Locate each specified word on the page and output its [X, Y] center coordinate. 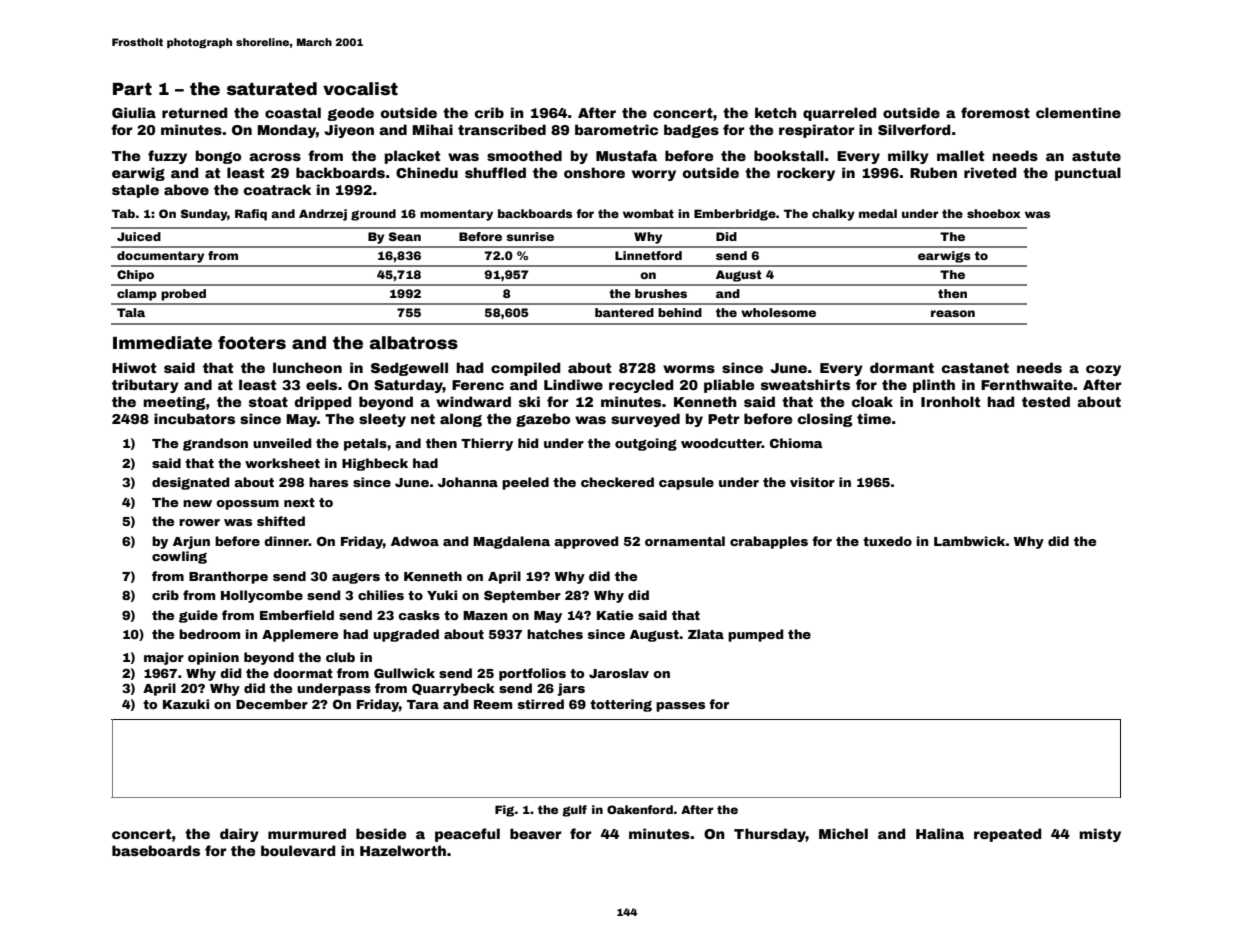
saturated [272, 89]
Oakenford [640, 809]
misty [1100, 835]
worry [654, 175]
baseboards [156, 850]
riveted [990, 172]
